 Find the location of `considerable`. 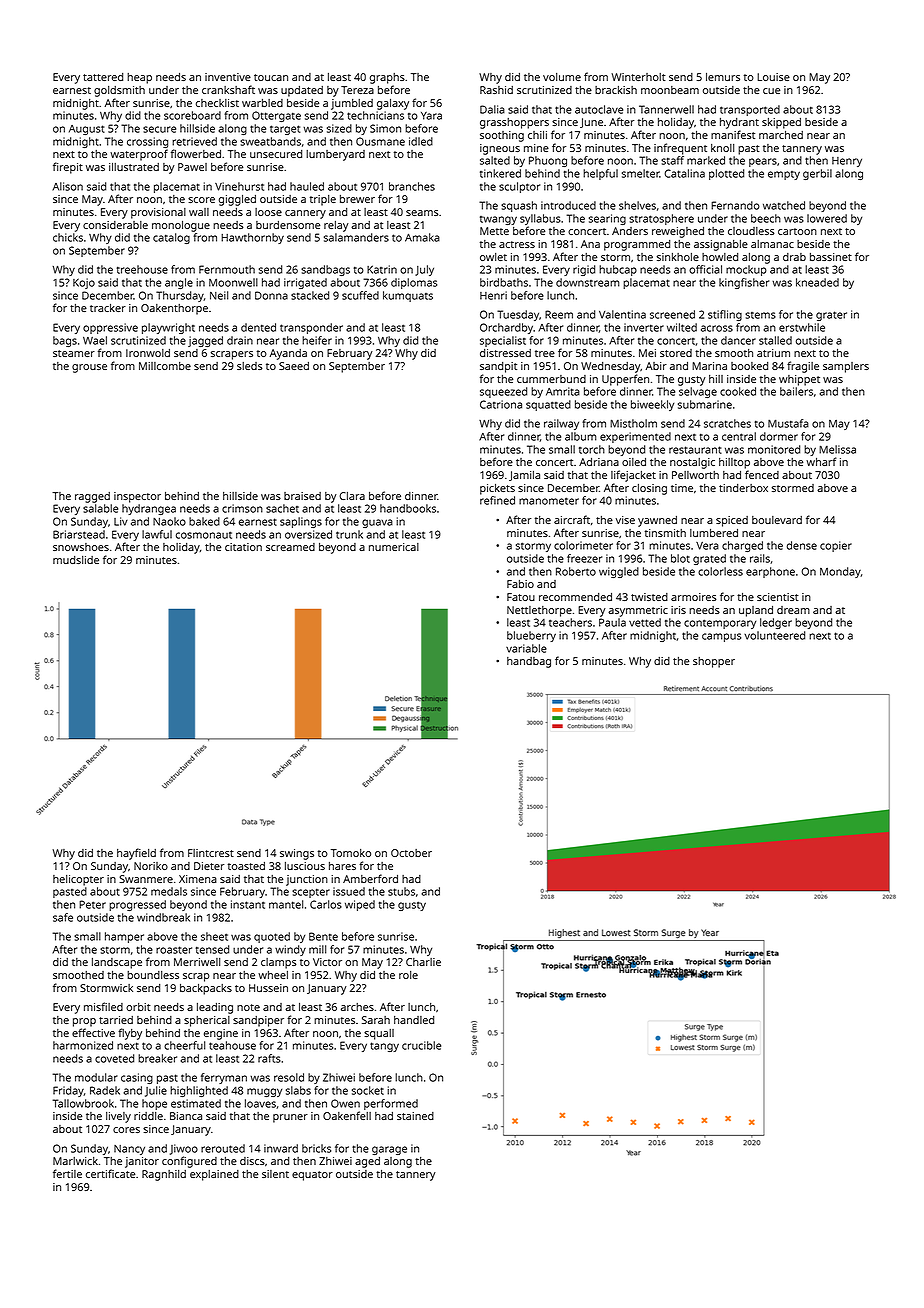

considerable is located at coordinates (115, 225).
